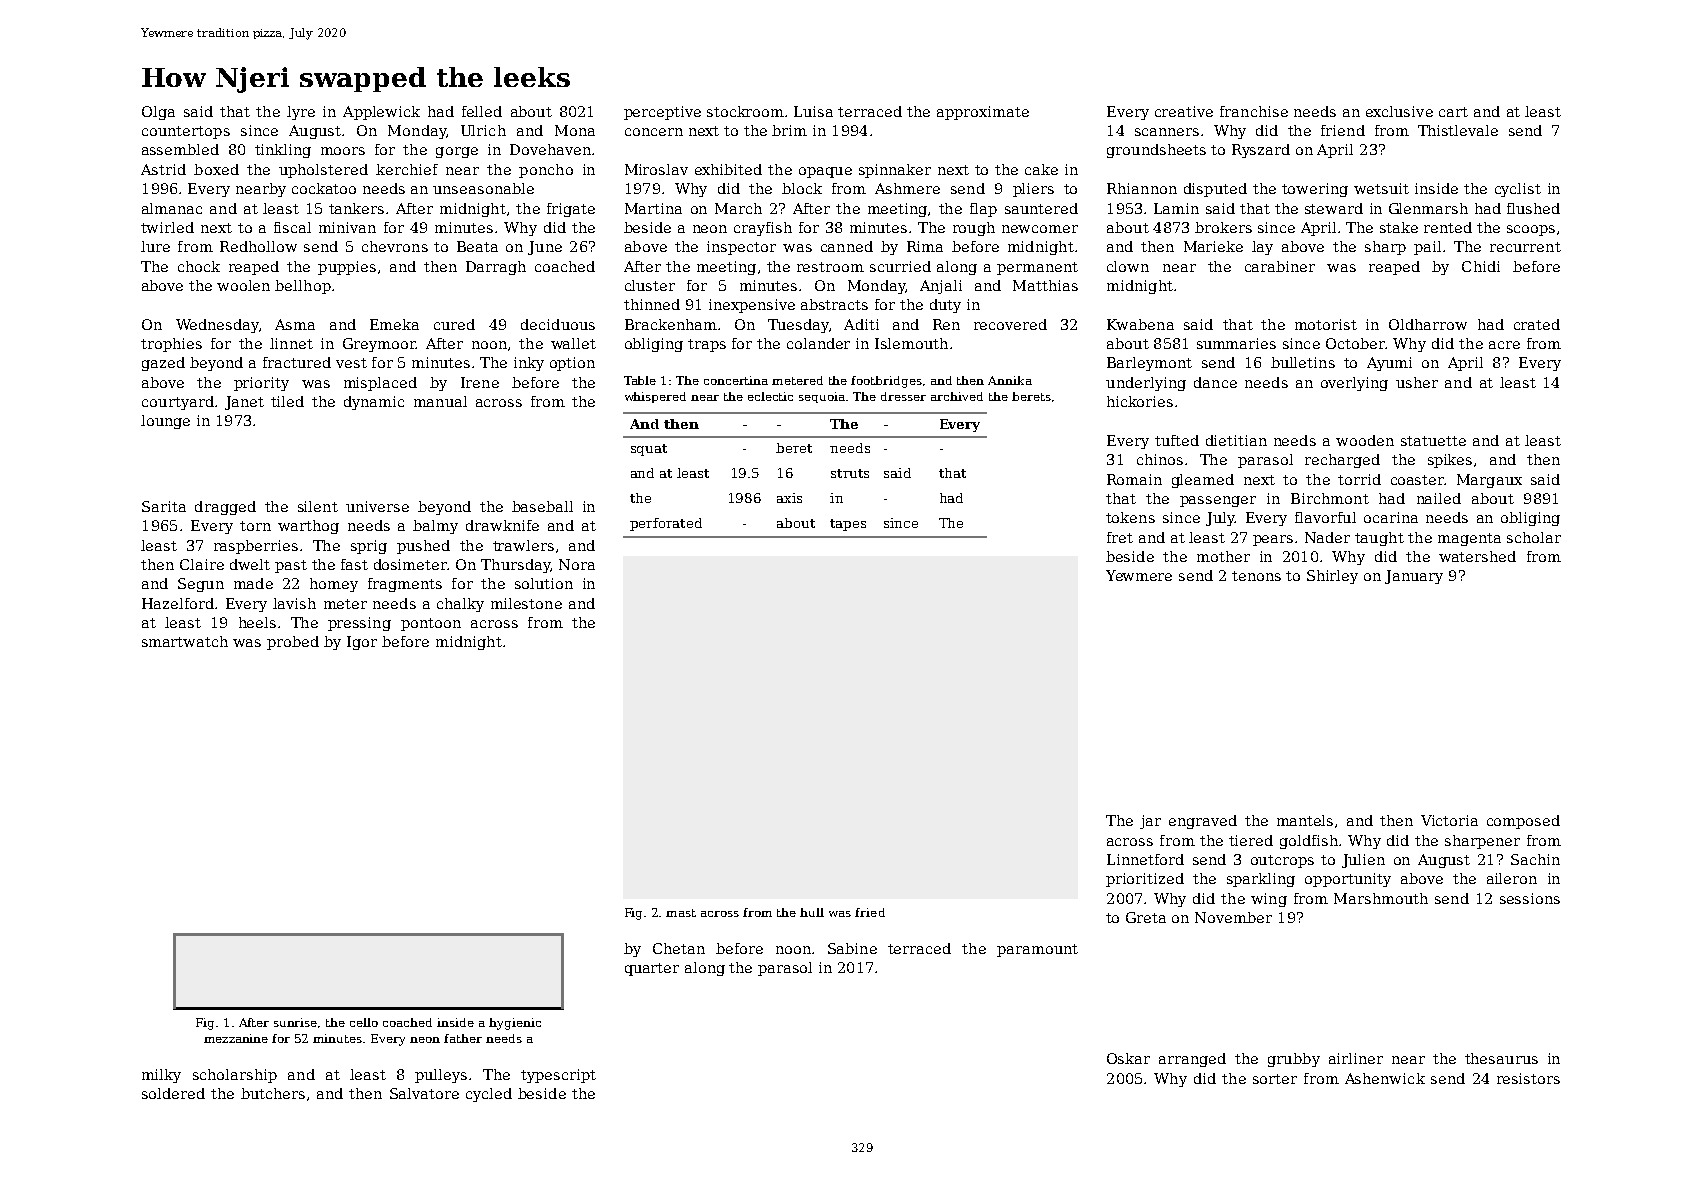  I want to click on composed, so click(1523, 822).
